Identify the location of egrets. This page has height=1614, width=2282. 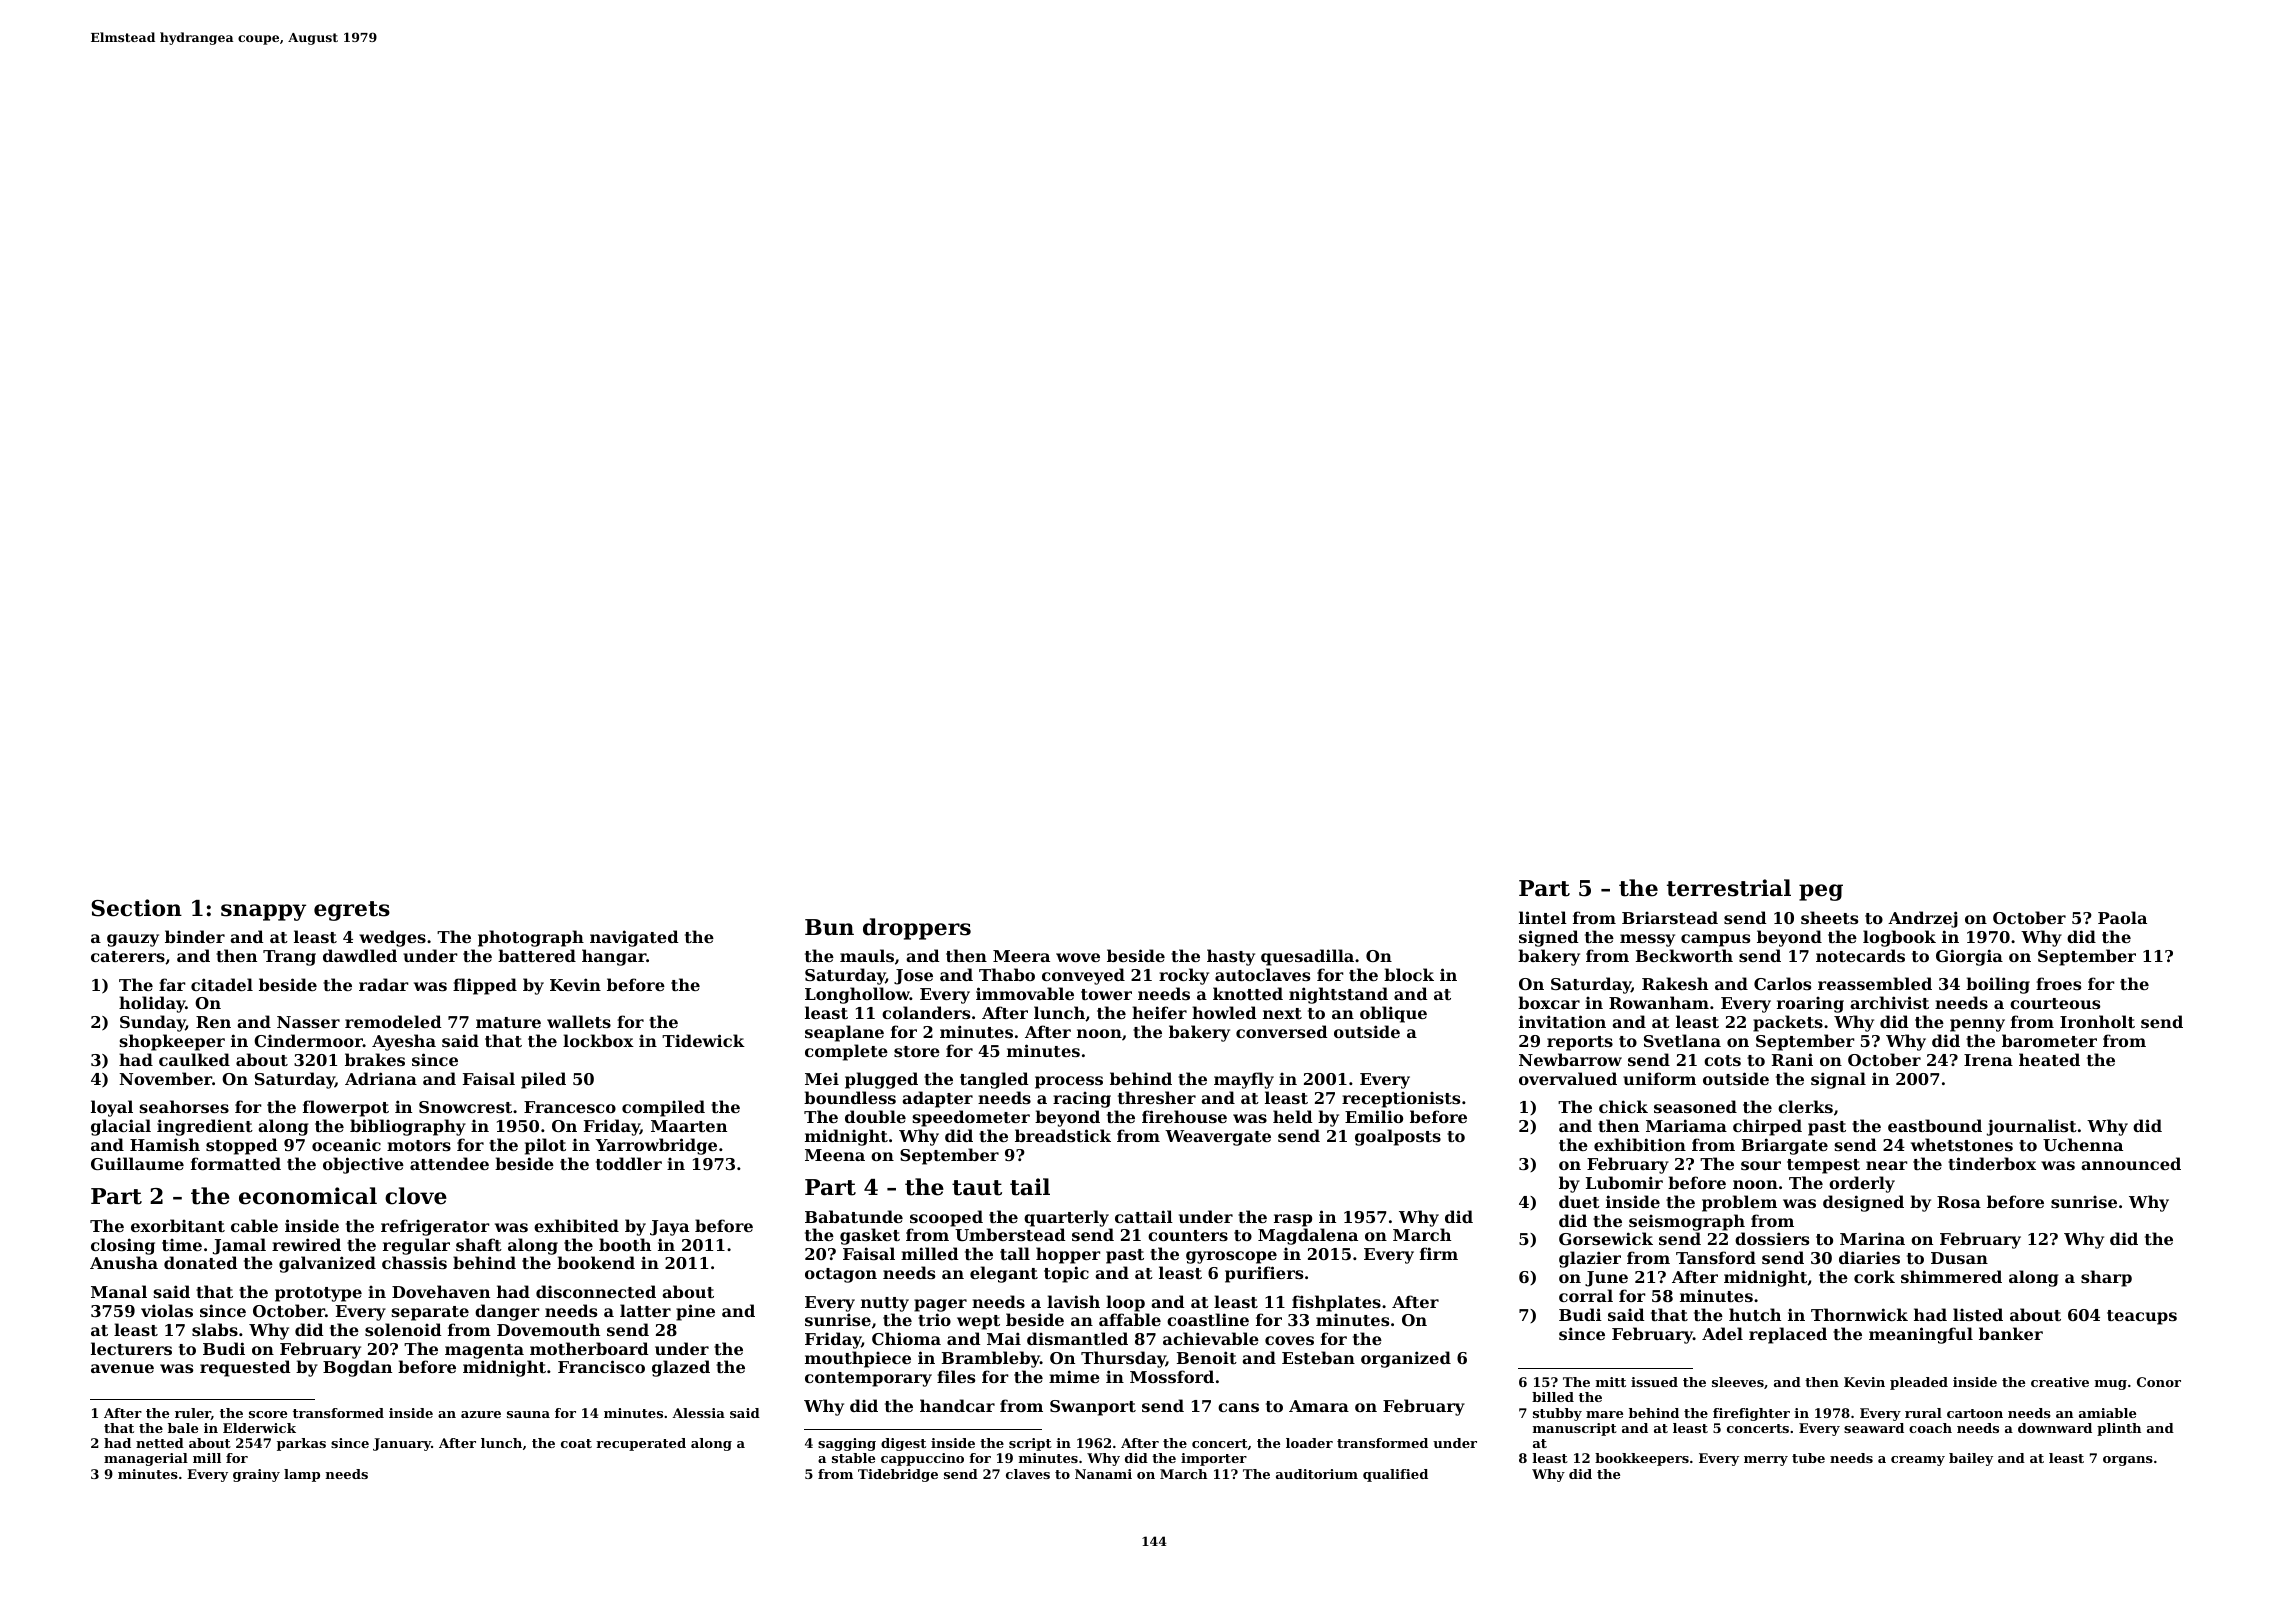
(352, 911).
